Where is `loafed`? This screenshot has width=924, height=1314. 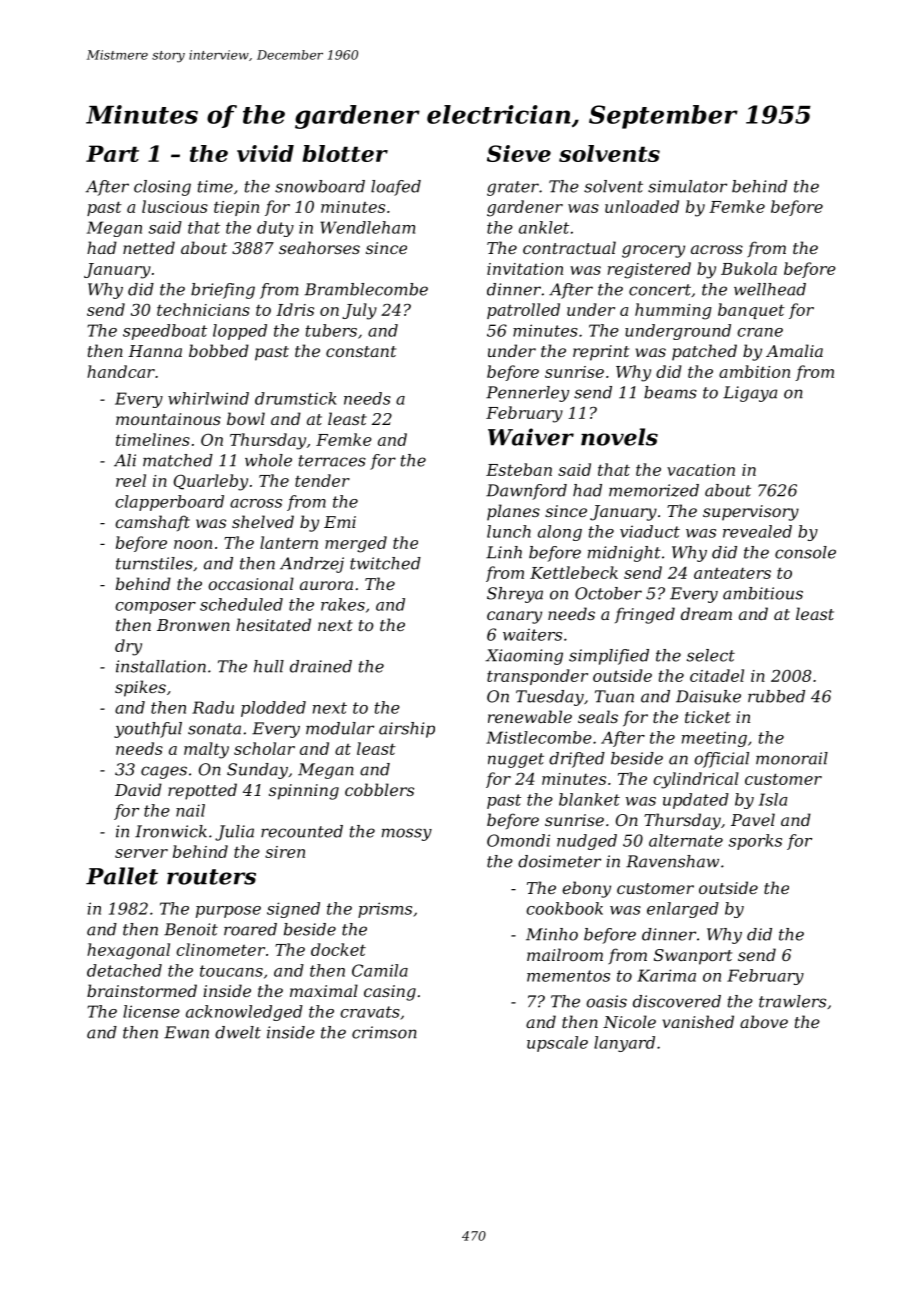 loafed is located at coordinates (396, 188).
